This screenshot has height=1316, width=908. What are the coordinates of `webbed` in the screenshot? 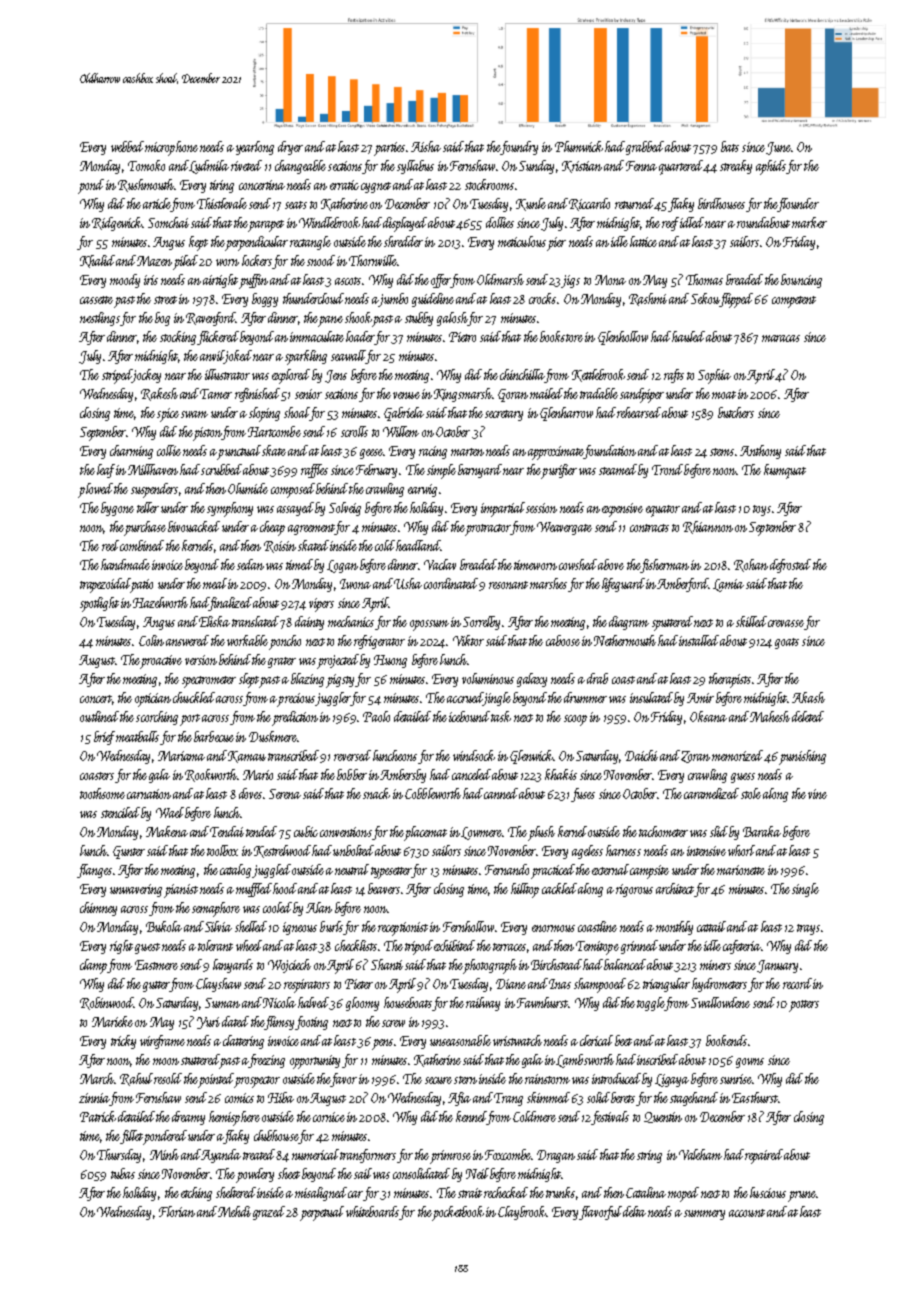 It's located at (127, 146).
